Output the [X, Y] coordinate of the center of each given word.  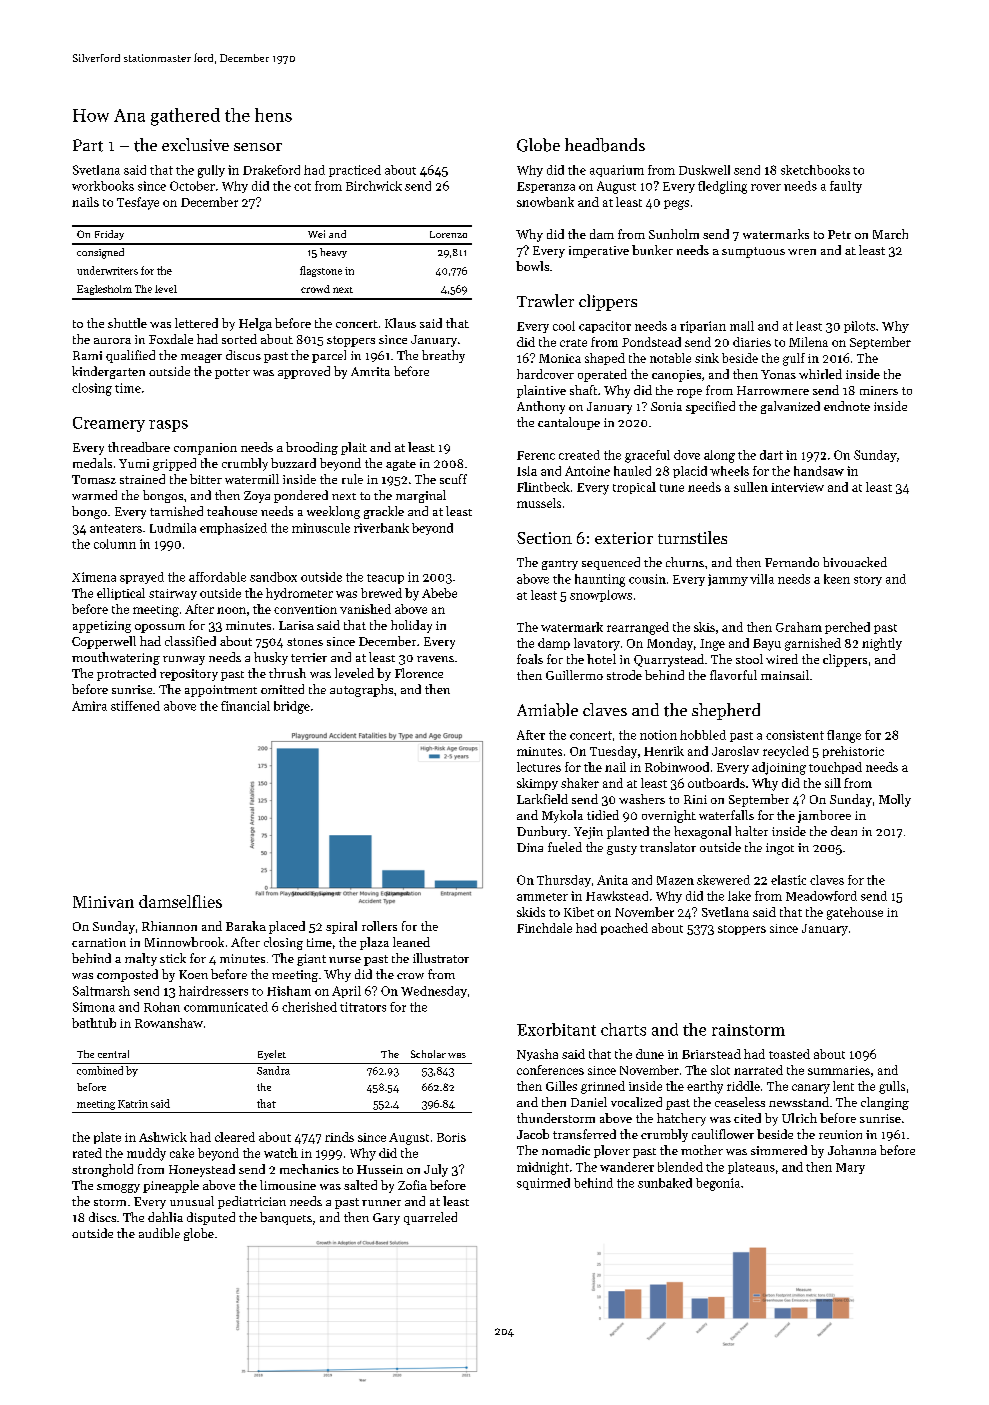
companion [205, 449]
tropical [634, 488]
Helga [255, 324]
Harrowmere [773, 390]
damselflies [180, 901]
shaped [605, 359]
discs [102, 1217]
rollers [379, 926]
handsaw [819, 471]
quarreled [430, 1218]
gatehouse [855, 913]
